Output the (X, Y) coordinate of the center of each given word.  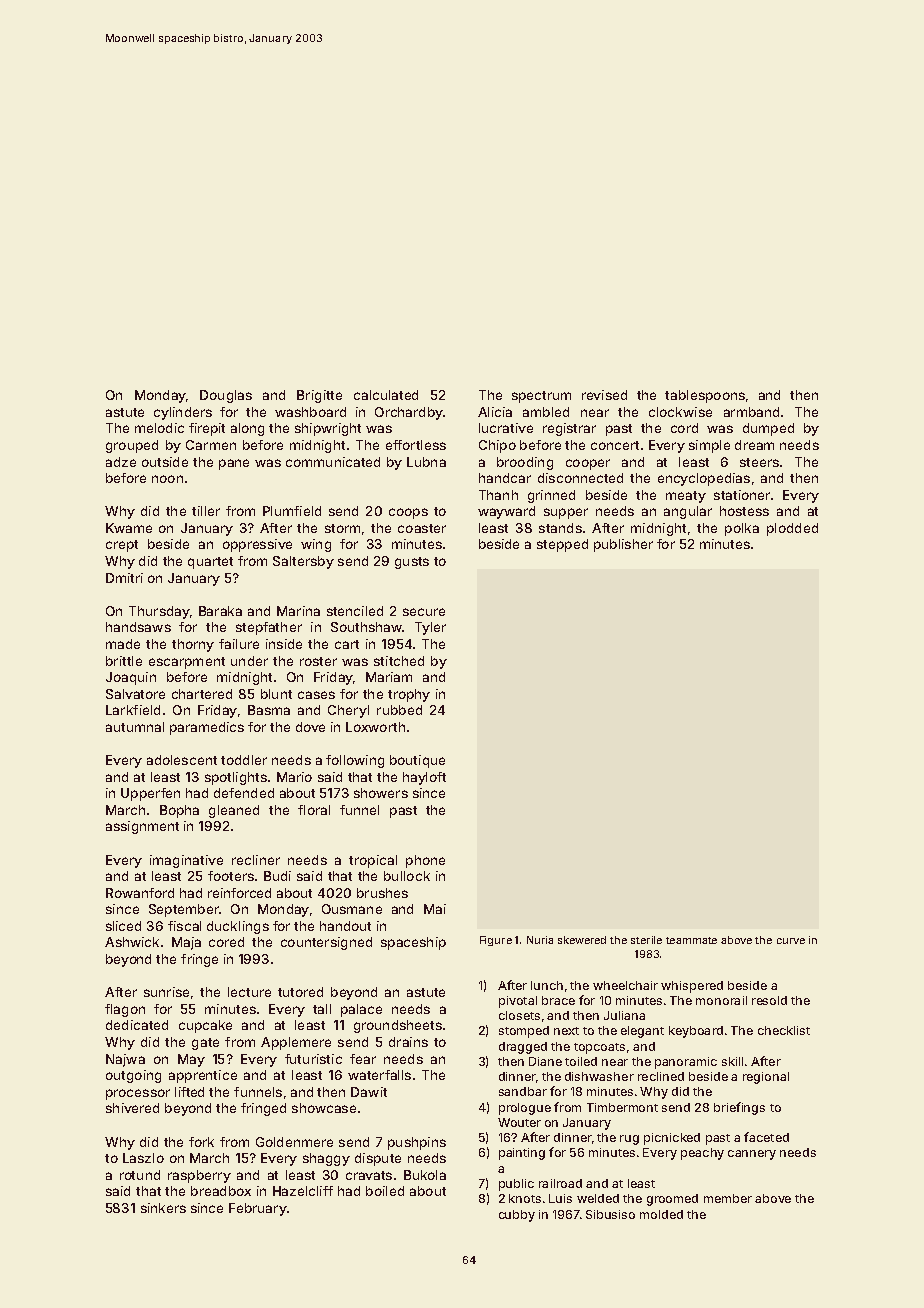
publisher (623, 545)
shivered (132, 1108)
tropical (373, 861)
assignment (142, 827)
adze (121, 462)
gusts (412, 563)
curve (791, 941)
